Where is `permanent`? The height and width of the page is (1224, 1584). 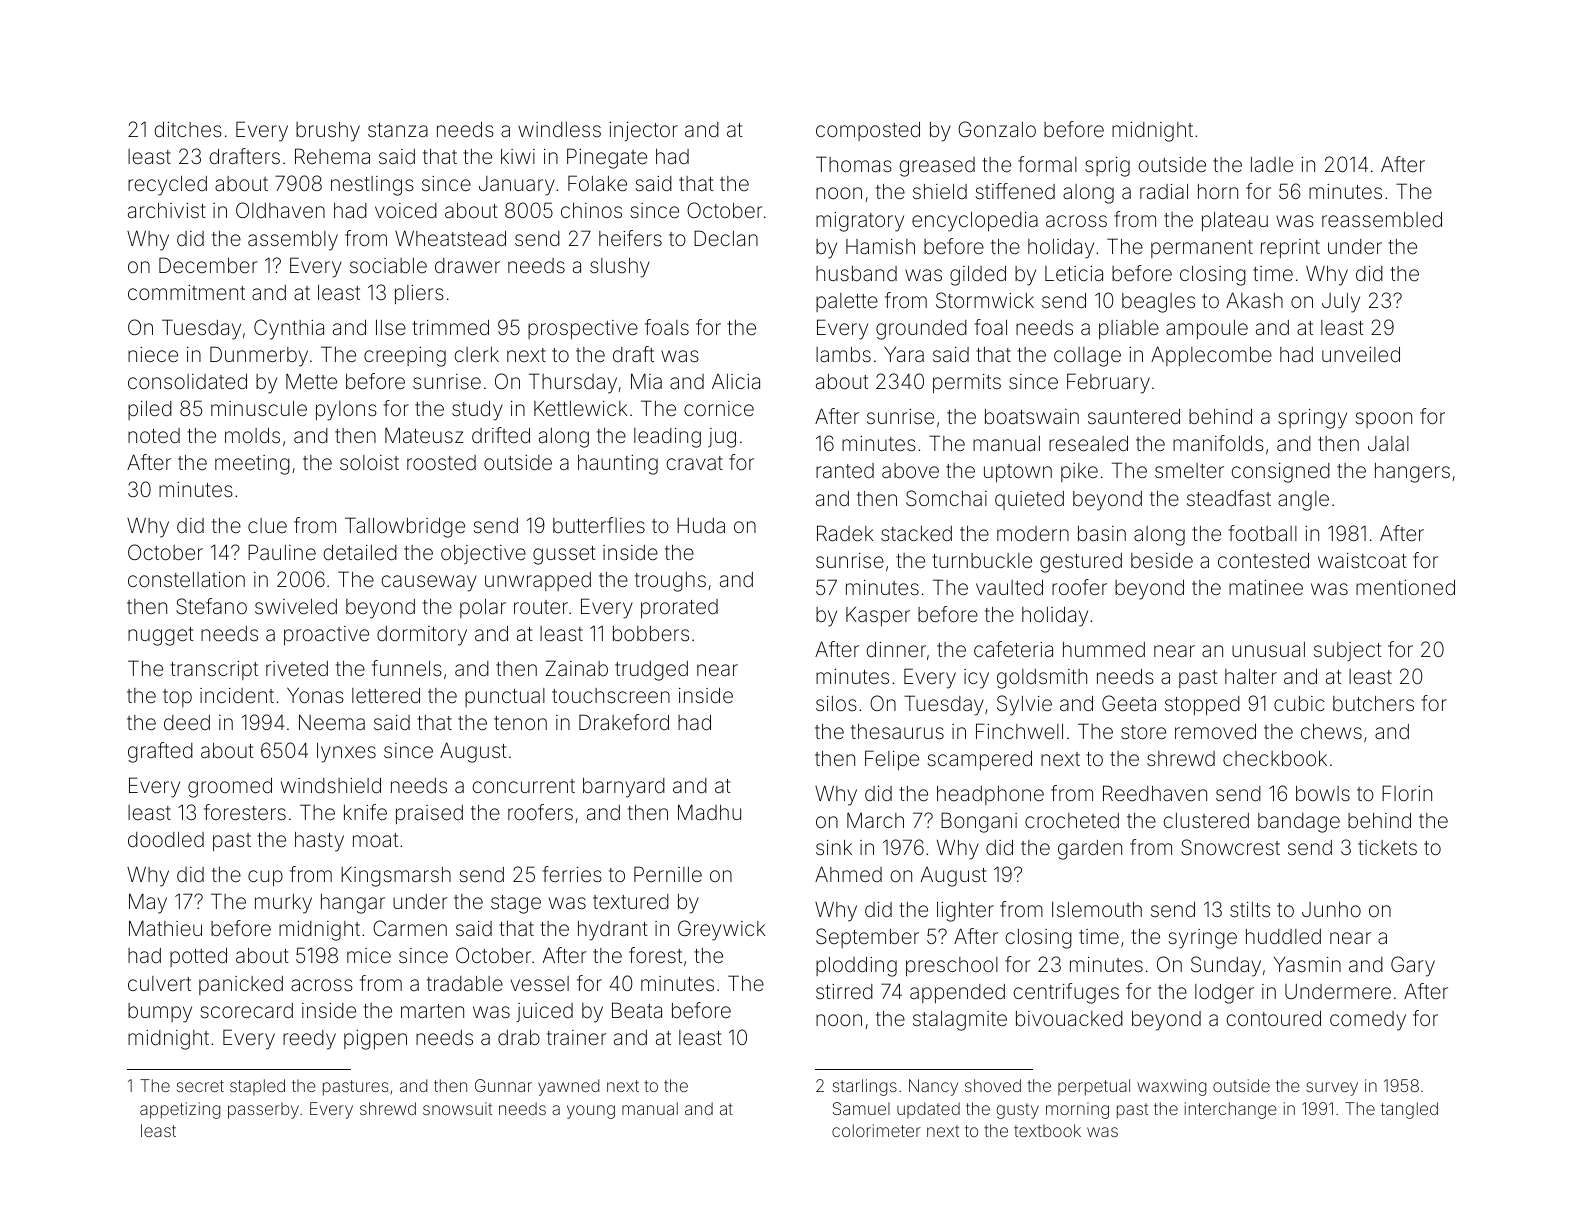 permanent is located at coordinates (1202, 249).
